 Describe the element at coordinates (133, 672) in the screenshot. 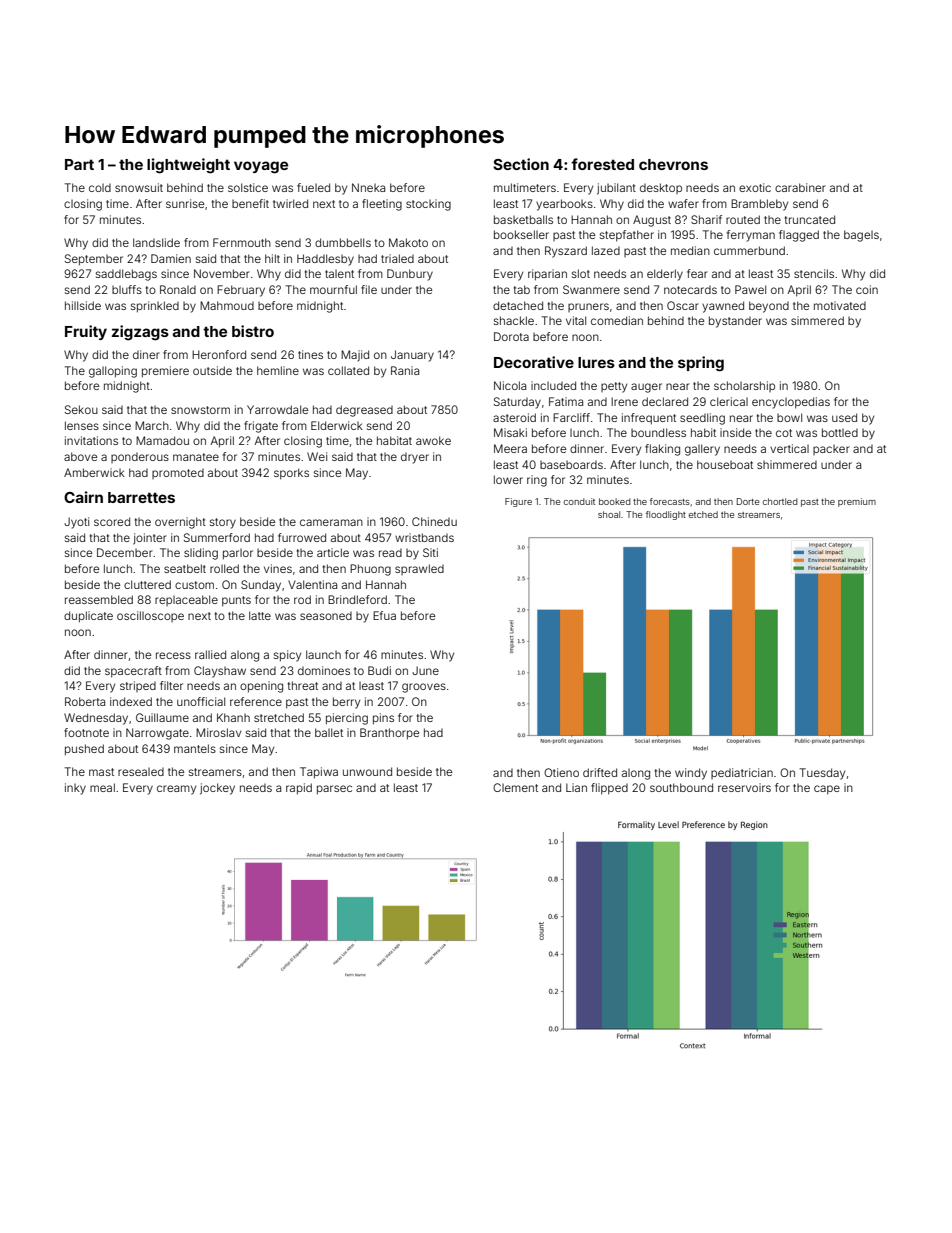

I see `spacecraft` at that location.
